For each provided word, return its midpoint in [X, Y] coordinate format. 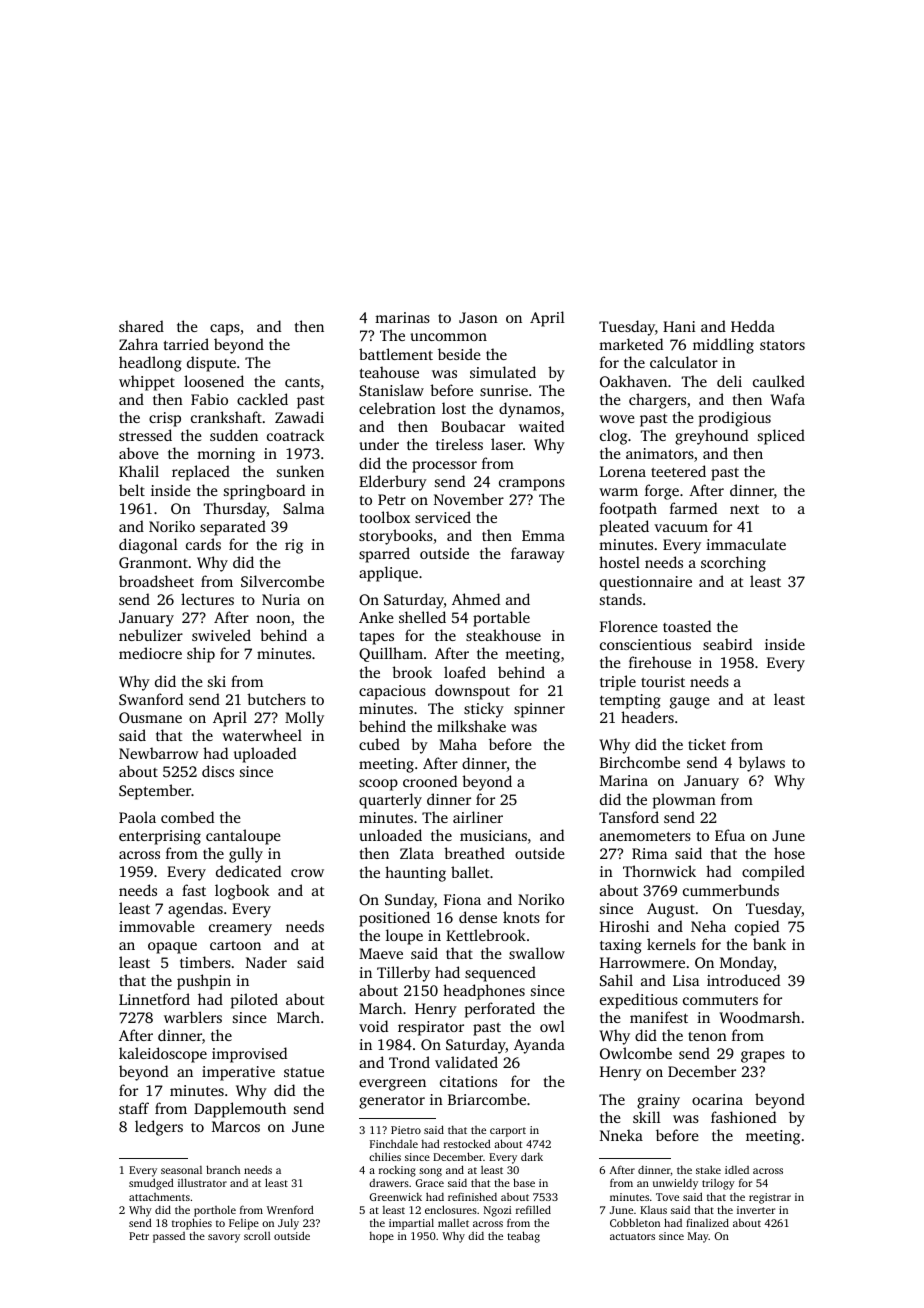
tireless [459, 444]
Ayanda [539, 1046]
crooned [430, 781]
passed [169, 1237]
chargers [657, 401]
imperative [238, 1073]
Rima [649, 853]
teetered [678, 471]
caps [225, 330]
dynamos [529, 410]
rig [294, 546]
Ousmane [150, 717]
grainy [658, 1101]
